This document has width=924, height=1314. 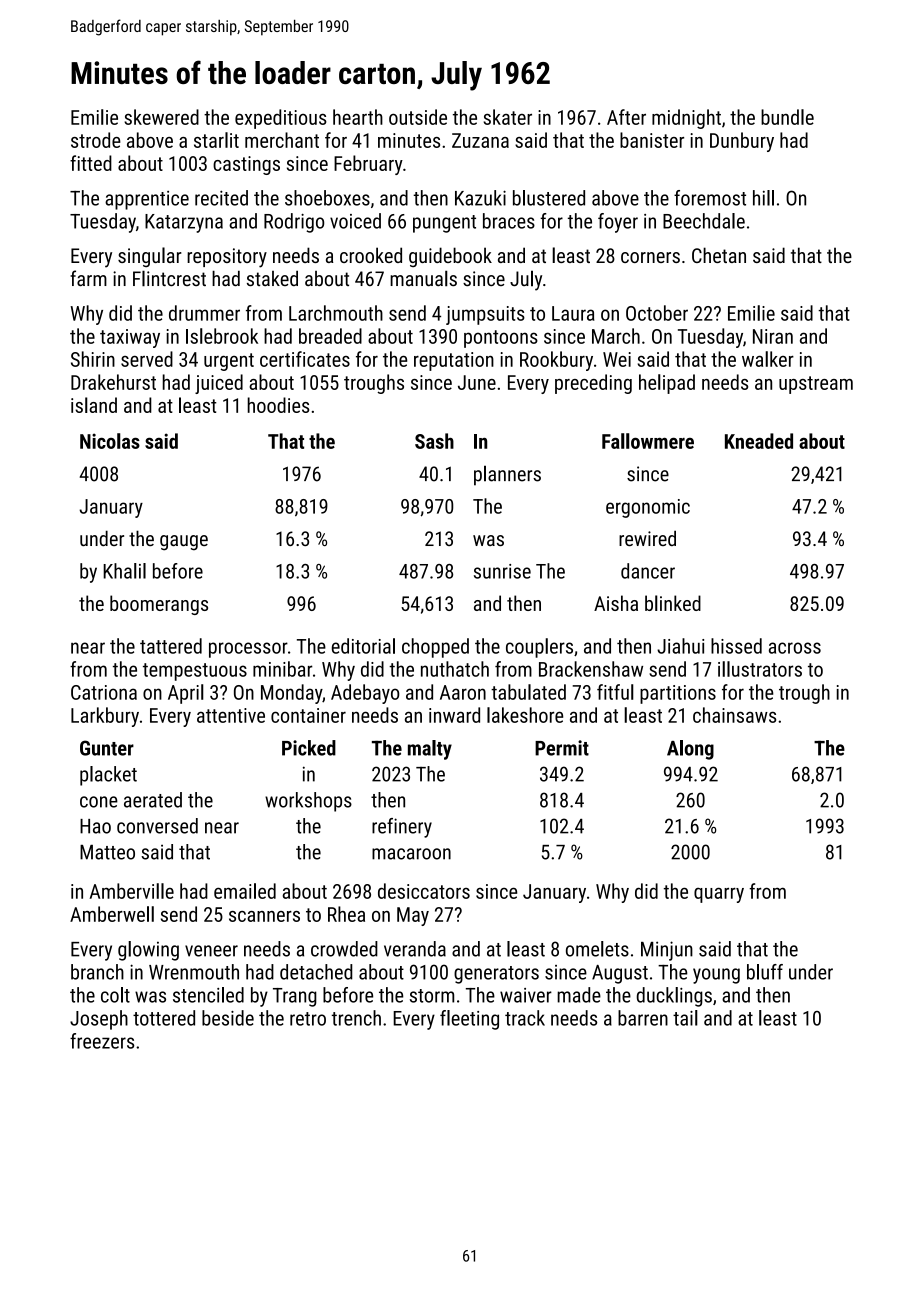 I want to click on Catriona, so click(x=104, y=692).
